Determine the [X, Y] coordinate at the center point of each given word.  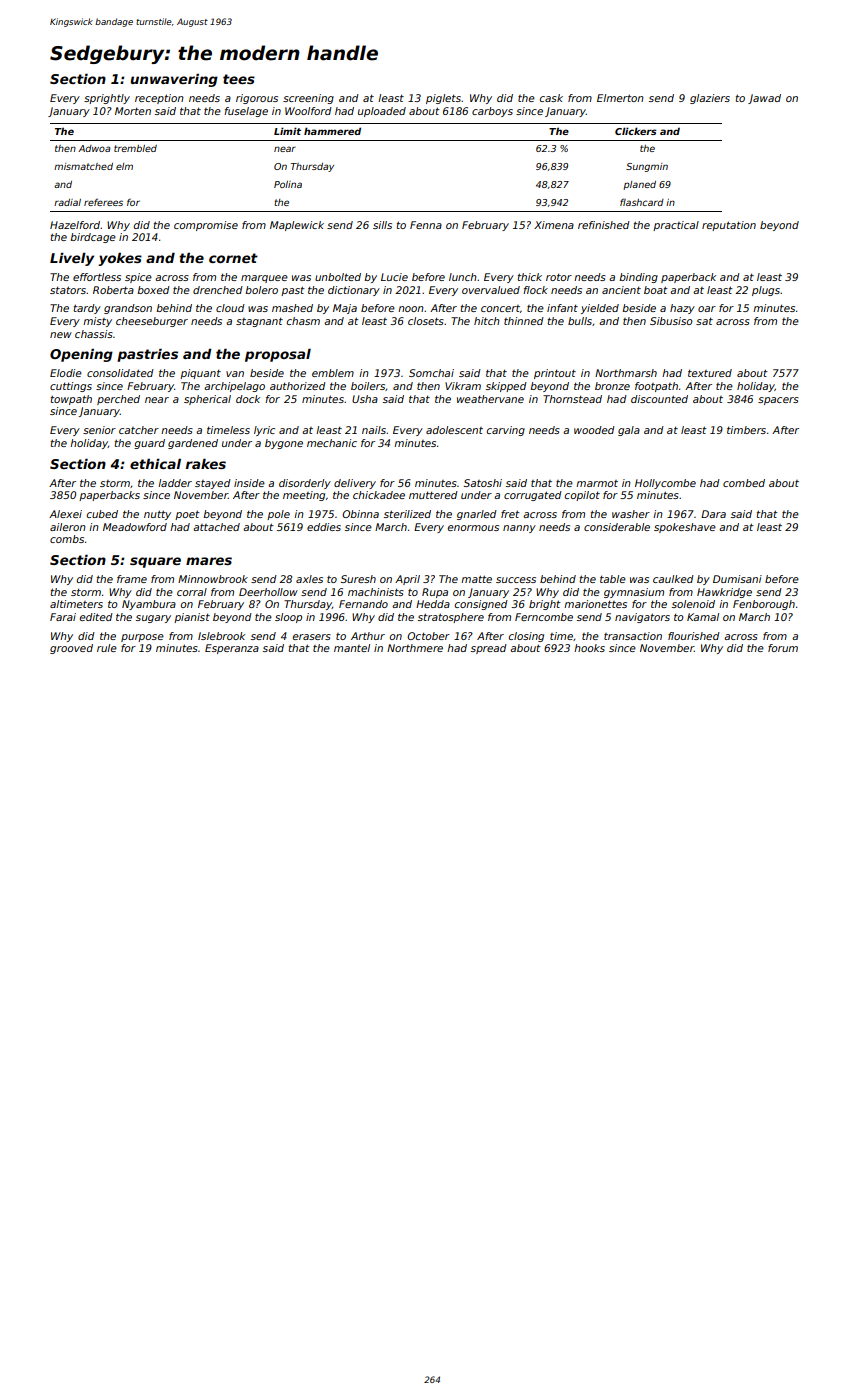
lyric [264, 431]
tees [239, 79]
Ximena [554, 225]
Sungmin [647, 167]
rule [107, 648]
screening [308, 99]
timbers [746, 430]
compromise [206, 226]
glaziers [710, 99]
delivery [355, 484]
